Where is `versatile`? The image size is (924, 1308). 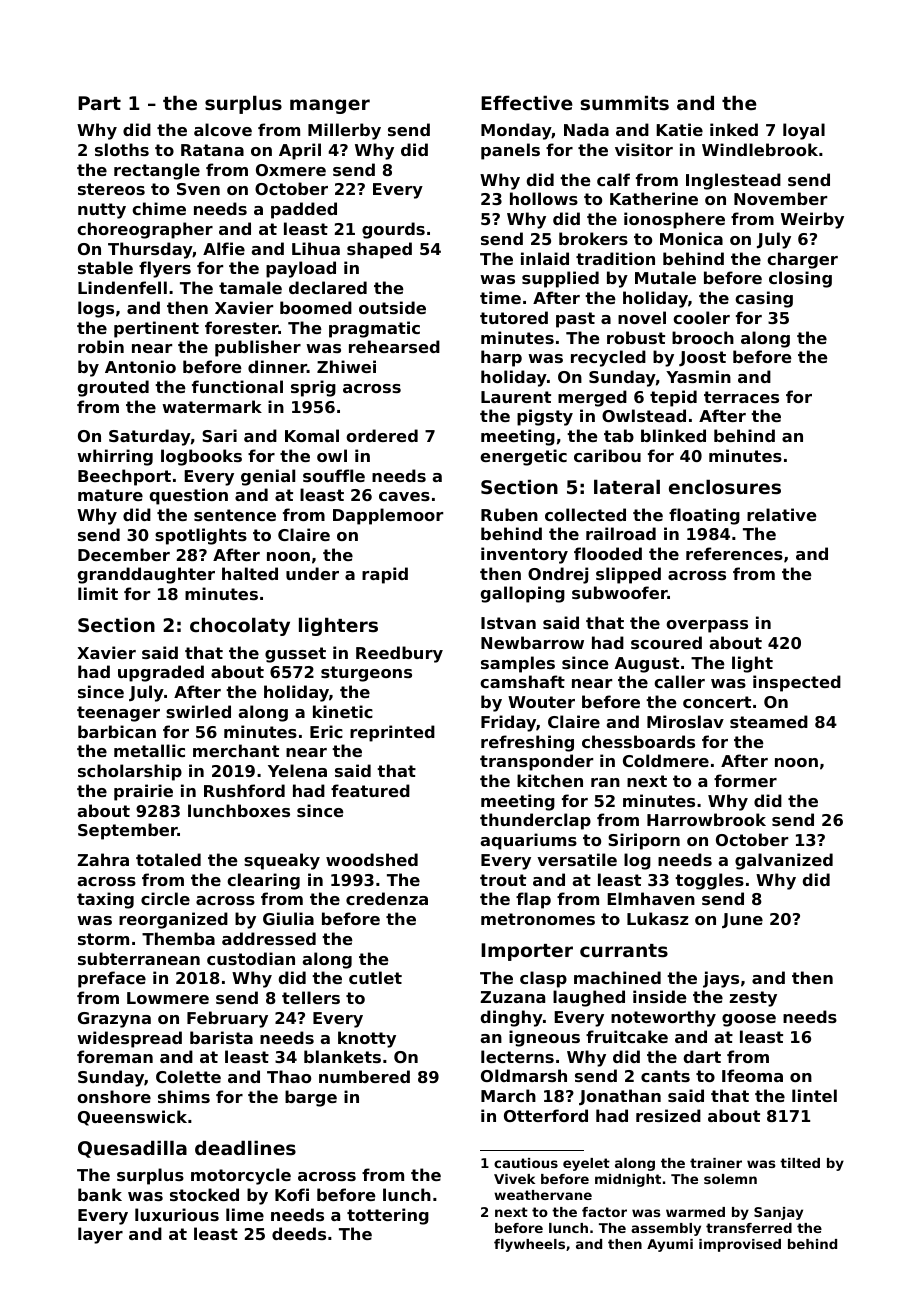
versatile is located at coordinates (577, 859).
